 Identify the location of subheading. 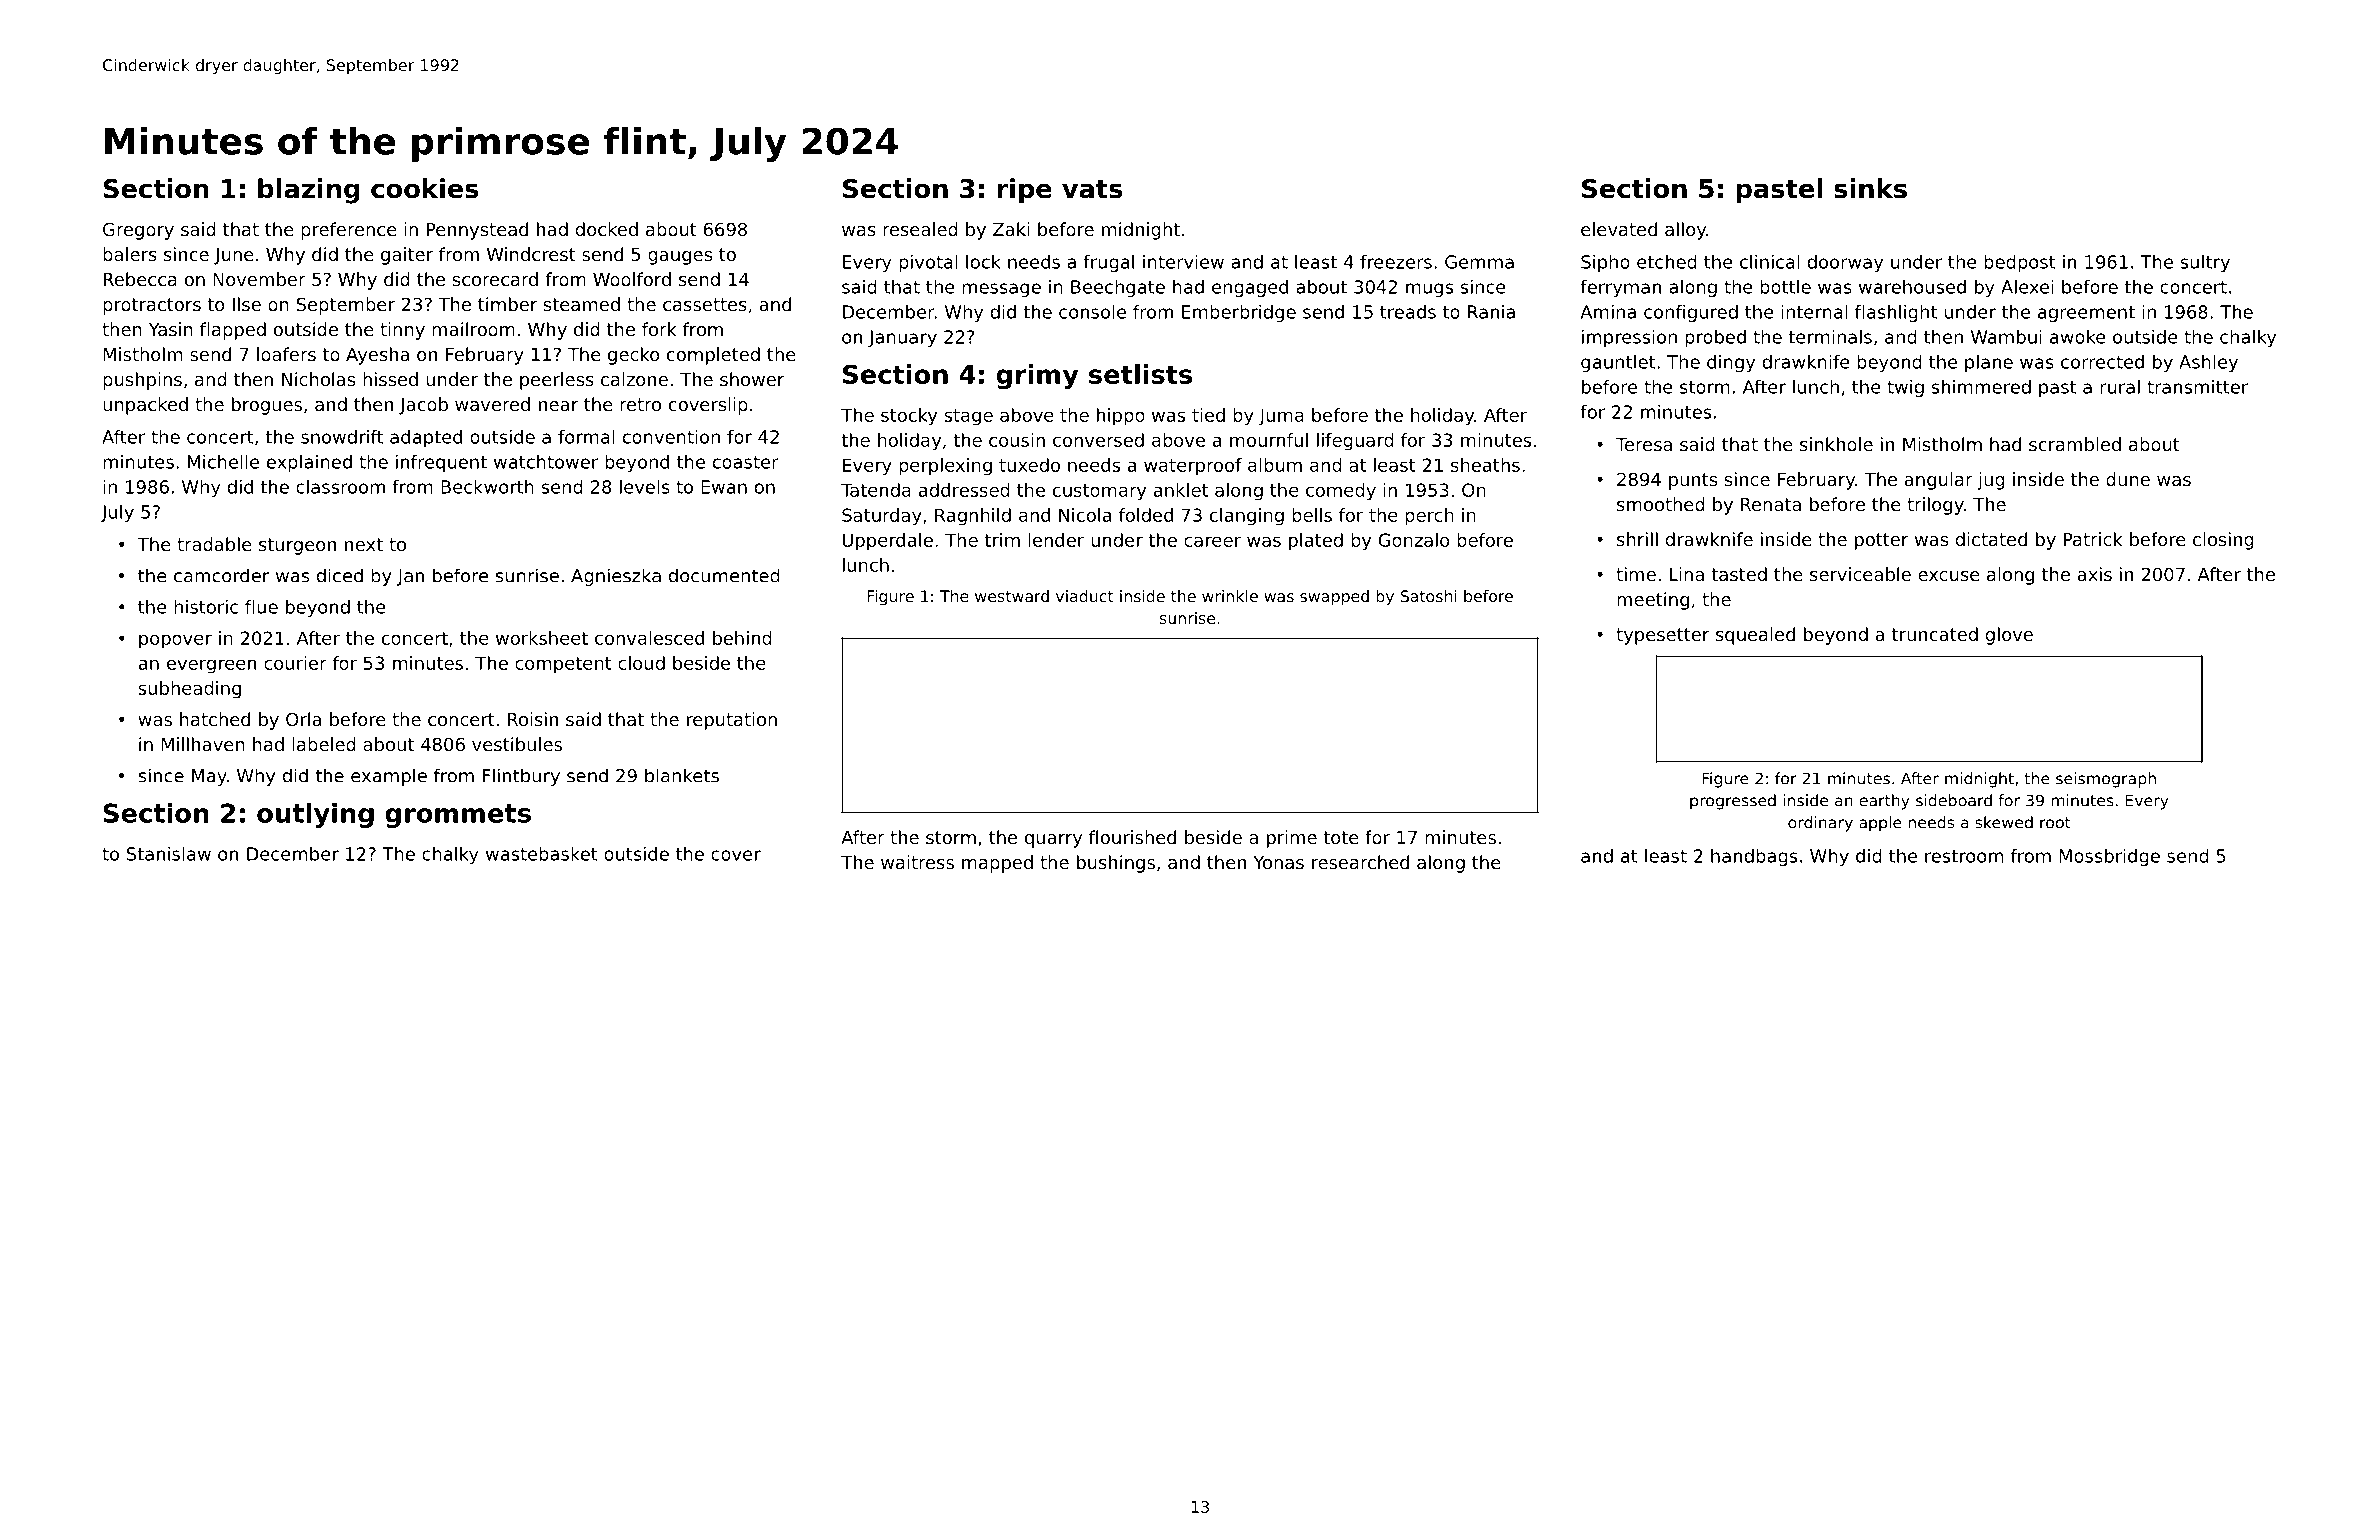
(189, 690).
